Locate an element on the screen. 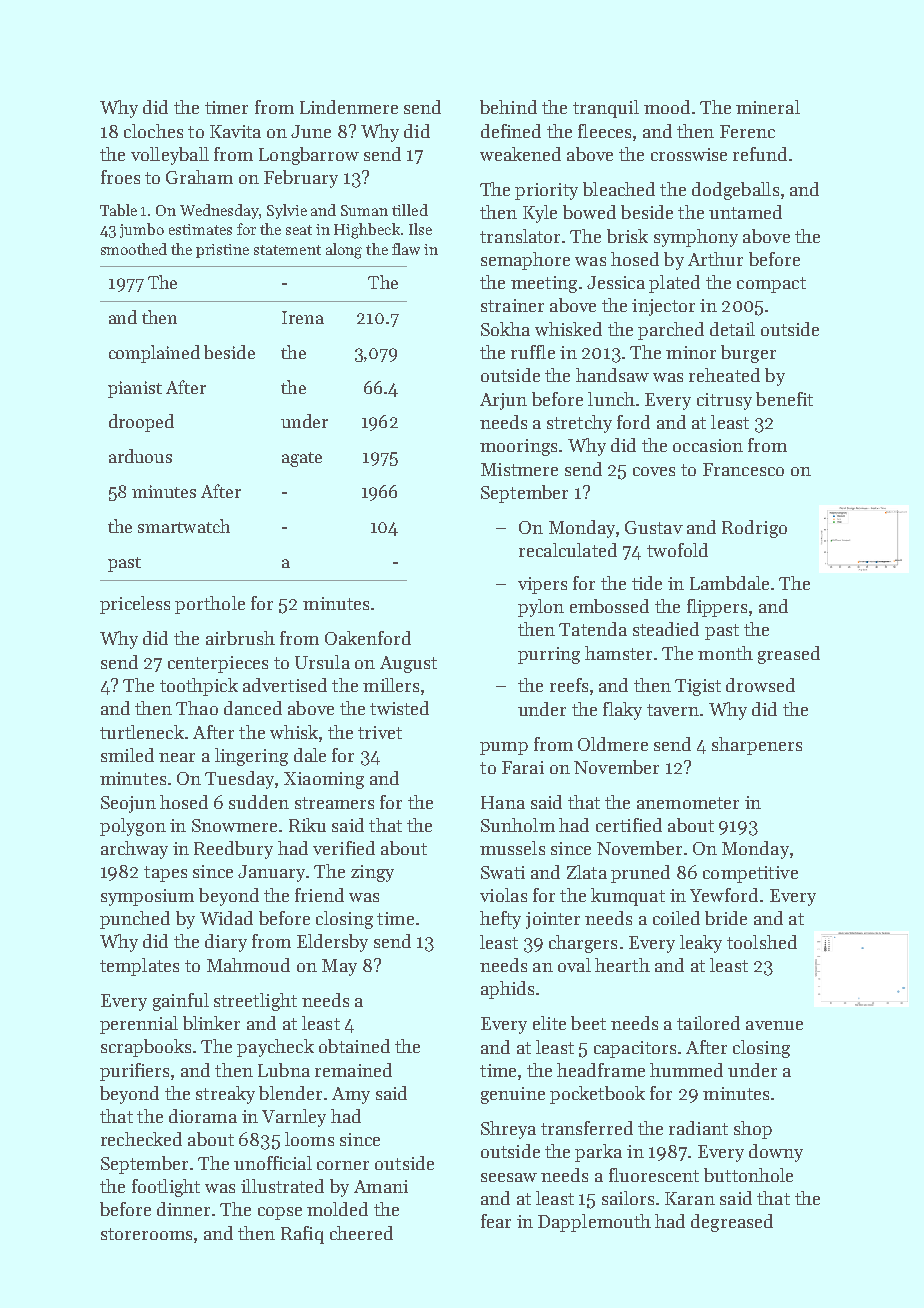  Table is located at coordinates (118, 210).
